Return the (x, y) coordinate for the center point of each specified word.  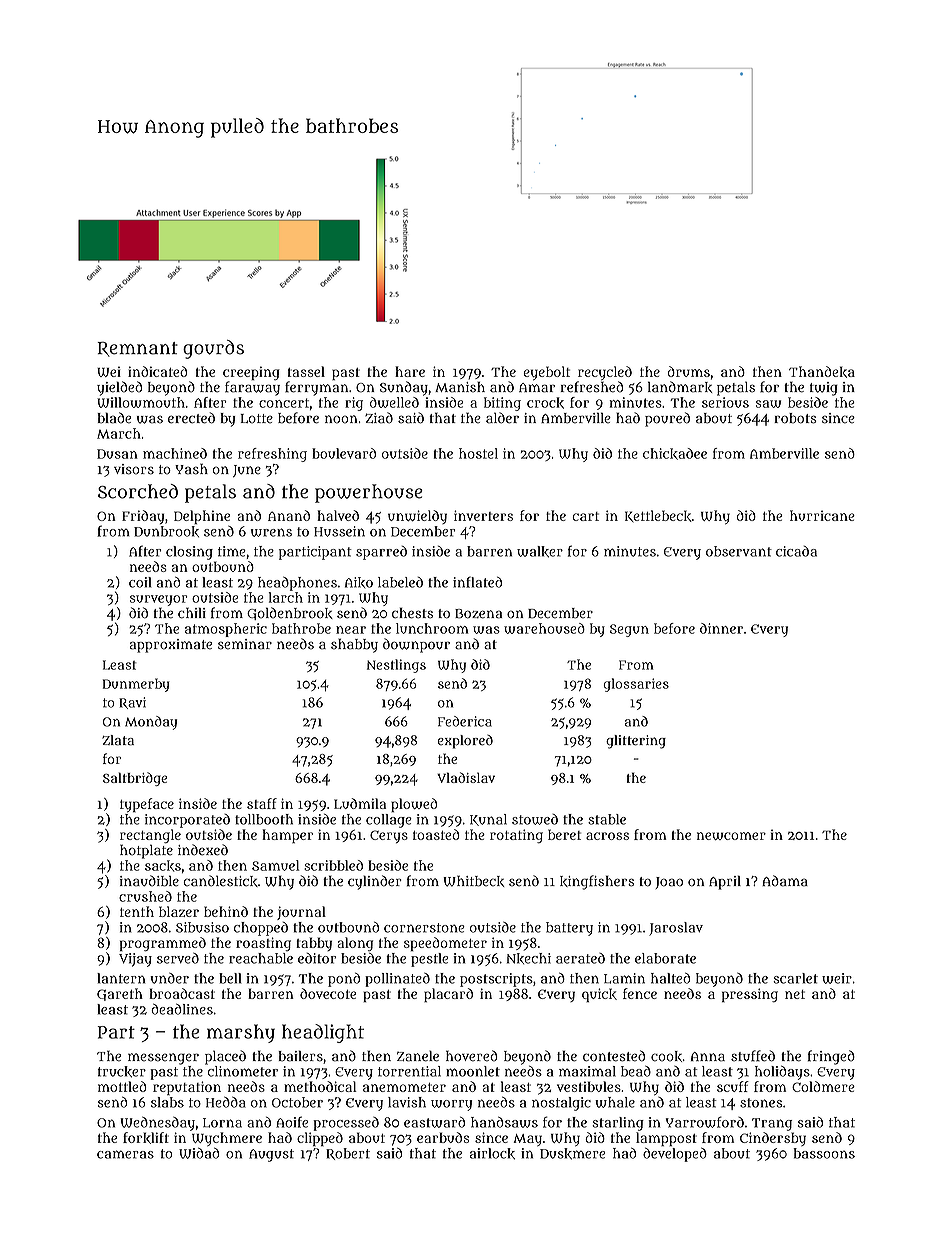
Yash (191, 469)
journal (301, 913)
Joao (669, 883)
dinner (721, 628)
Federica (465, 721)
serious (725, 402)
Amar (537, 388)
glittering (636, 742)
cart (585, 516)
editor (317, 958)
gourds (213, 349)
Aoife (292, 1122)
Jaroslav (676, 929)
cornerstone (424, 928)
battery (569, 929)
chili (192, 613)
